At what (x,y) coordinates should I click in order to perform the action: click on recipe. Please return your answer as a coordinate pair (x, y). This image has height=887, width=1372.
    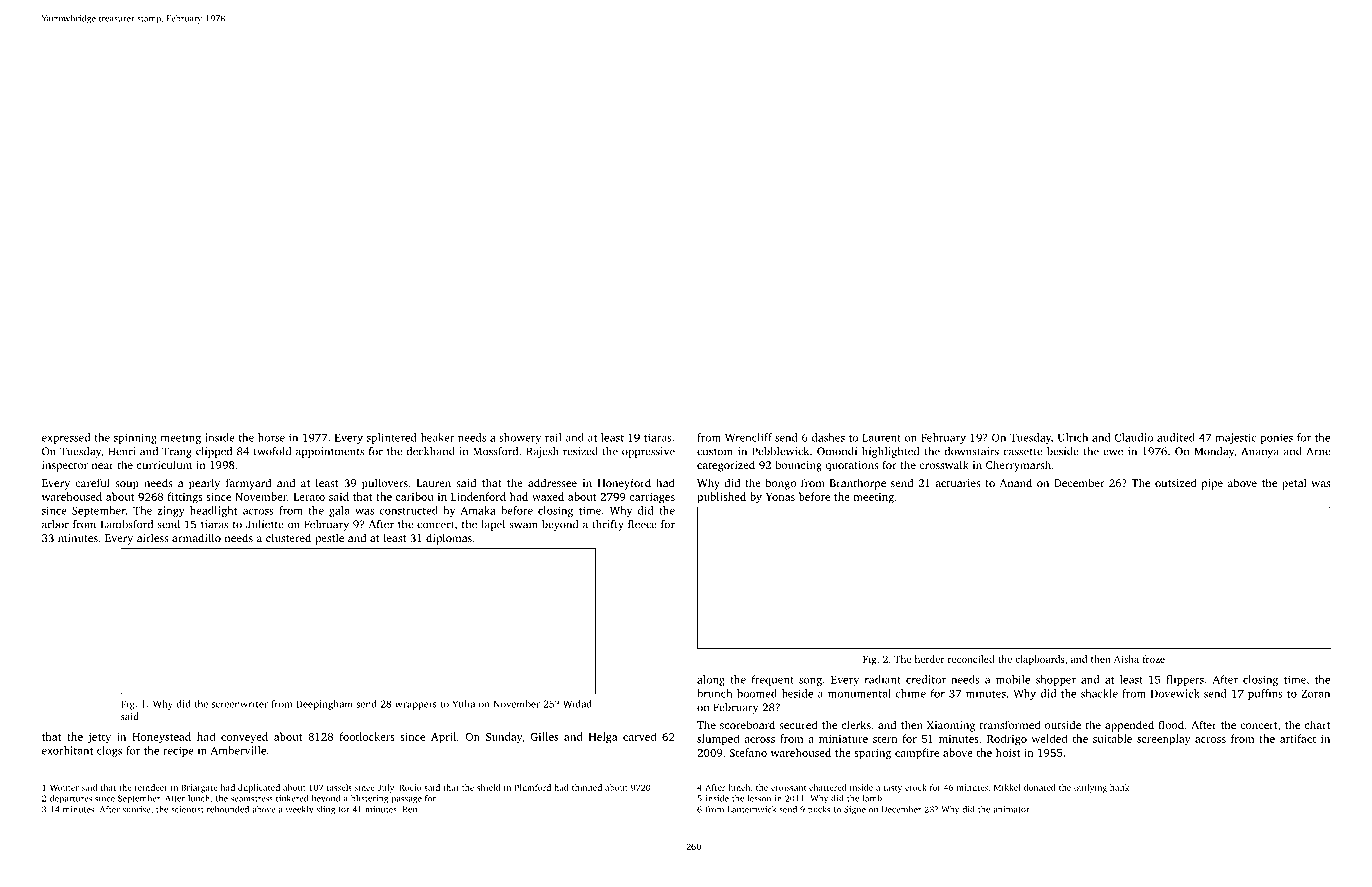
    Looking at the image, I should click on (178, 751).
